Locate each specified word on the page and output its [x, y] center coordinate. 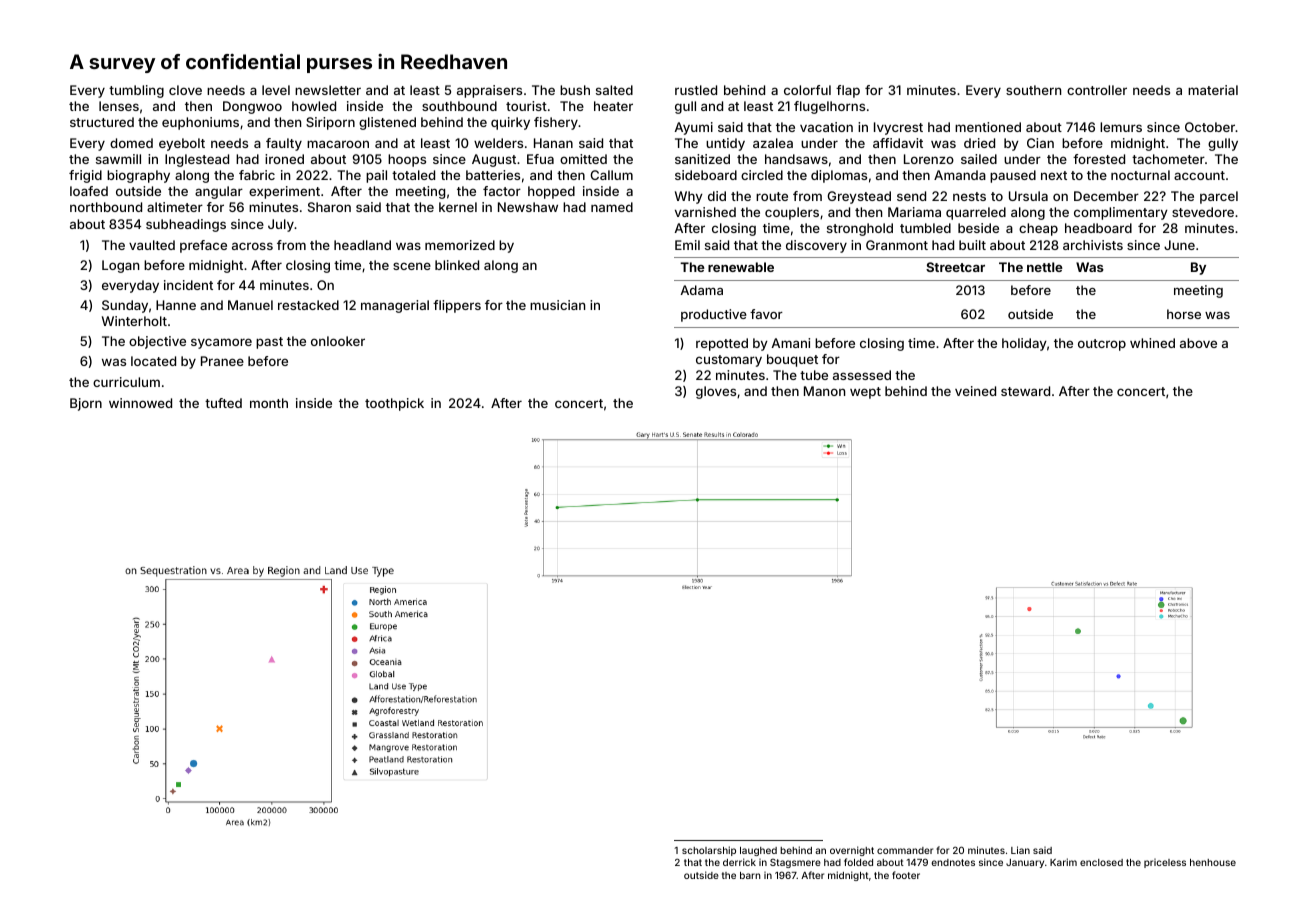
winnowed [140, 403]
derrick [739, 862]
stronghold [860, 229]
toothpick [394, 404]
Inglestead [197, 160]
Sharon [329, 207]
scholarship [709, 851]
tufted [223, 403]
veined [975, 391]
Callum [611, 175]
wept [865, 393]
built [972, 245]
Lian [1020, 850]
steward [1025, 391]
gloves [716, 392]
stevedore [1203, 212]
